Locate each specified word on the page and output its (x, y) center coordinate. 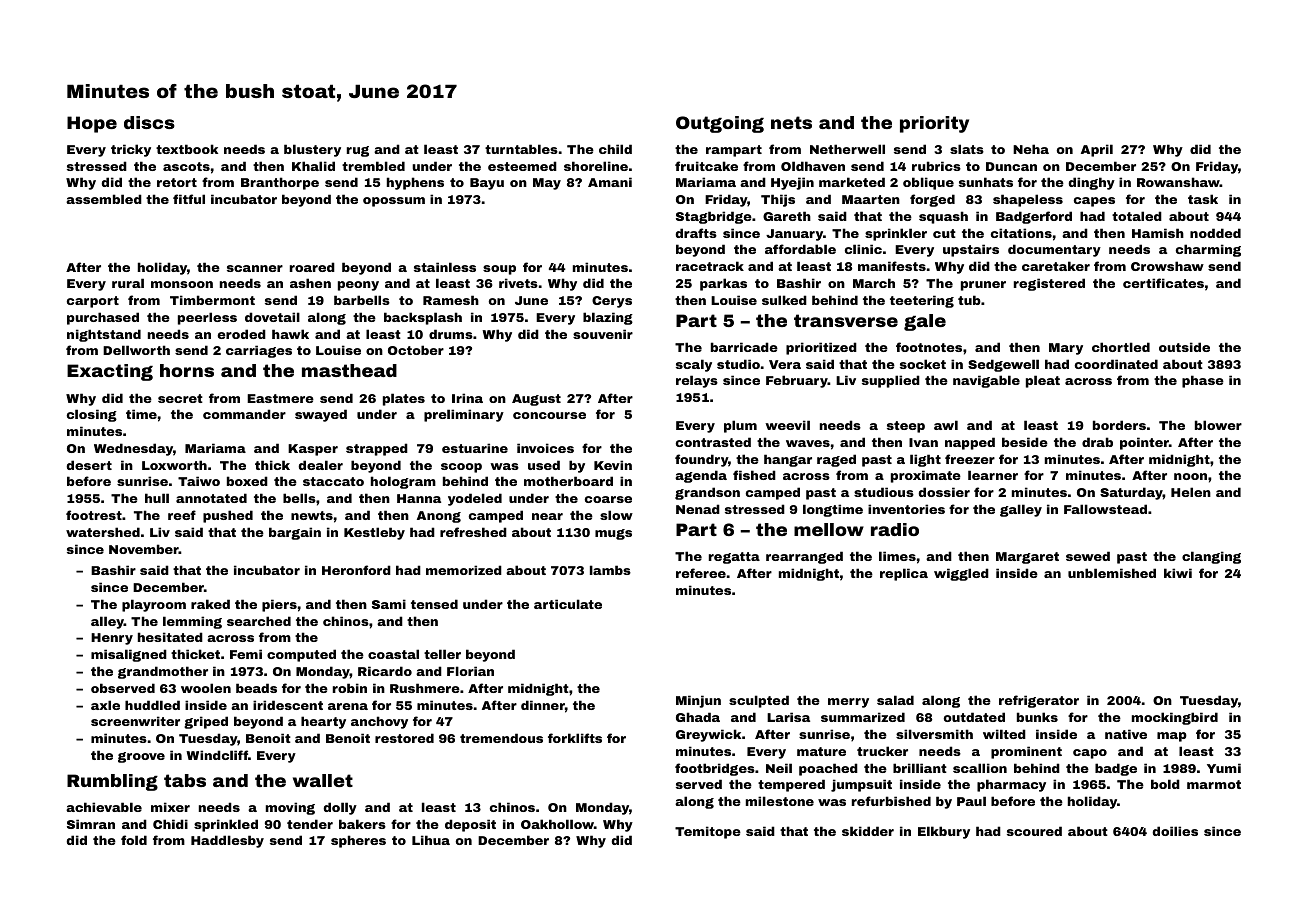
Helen (1191, 492)
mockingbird (1175, 718)
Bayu (487, 184)
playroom (154, 605)
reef (182, 515)
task (1203, 199)
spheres (358, 841)
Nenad (698, 509)
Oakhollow (557, 824)
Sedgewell (1003, 365)
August (536, 400)
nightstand (104, 335)
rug (358, 151)
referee (701, 573)
